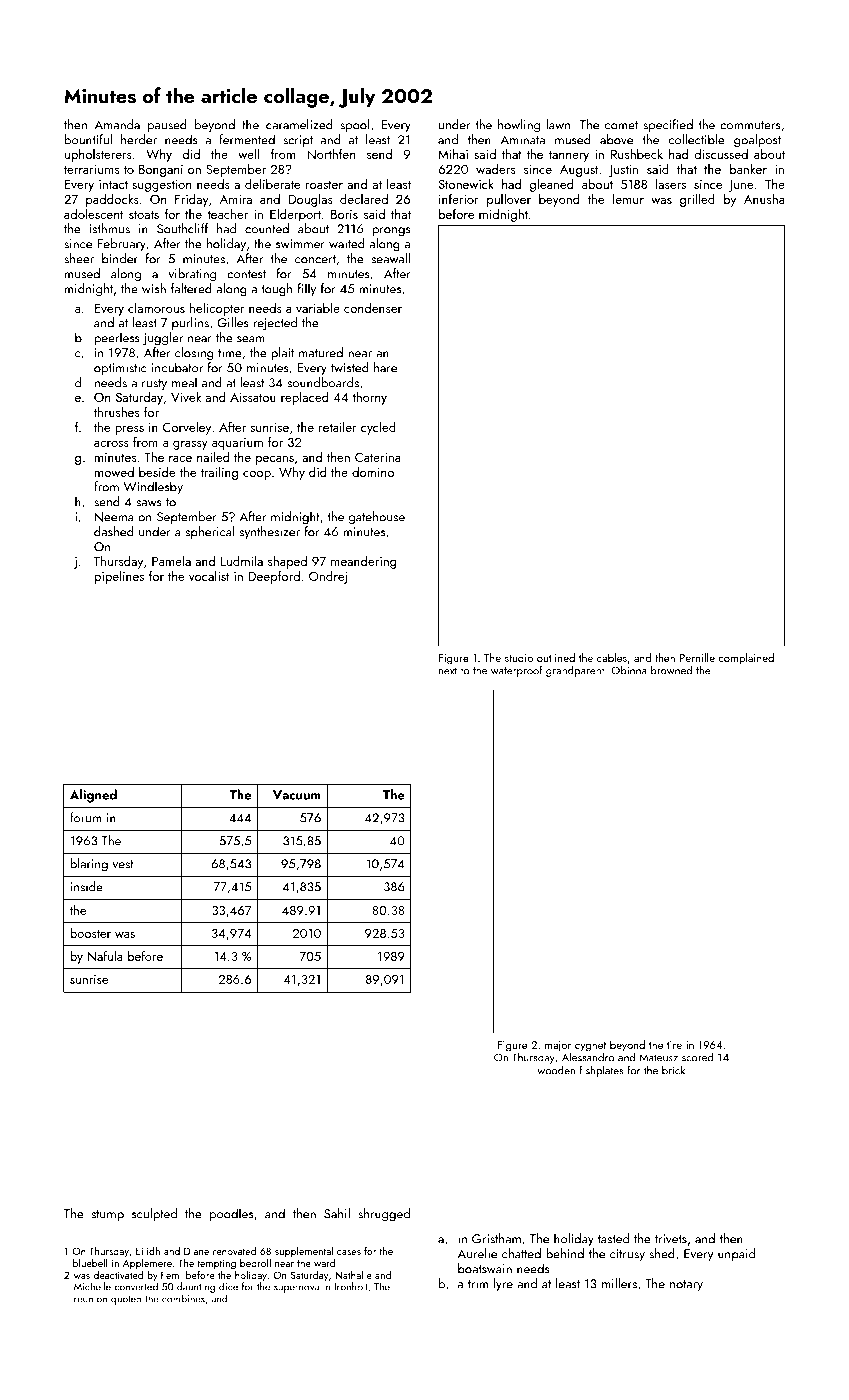  What do you see at coordinates (601, 1071) in the screenshot?
I see `fishplates` at bounding box center [601, 1071].
